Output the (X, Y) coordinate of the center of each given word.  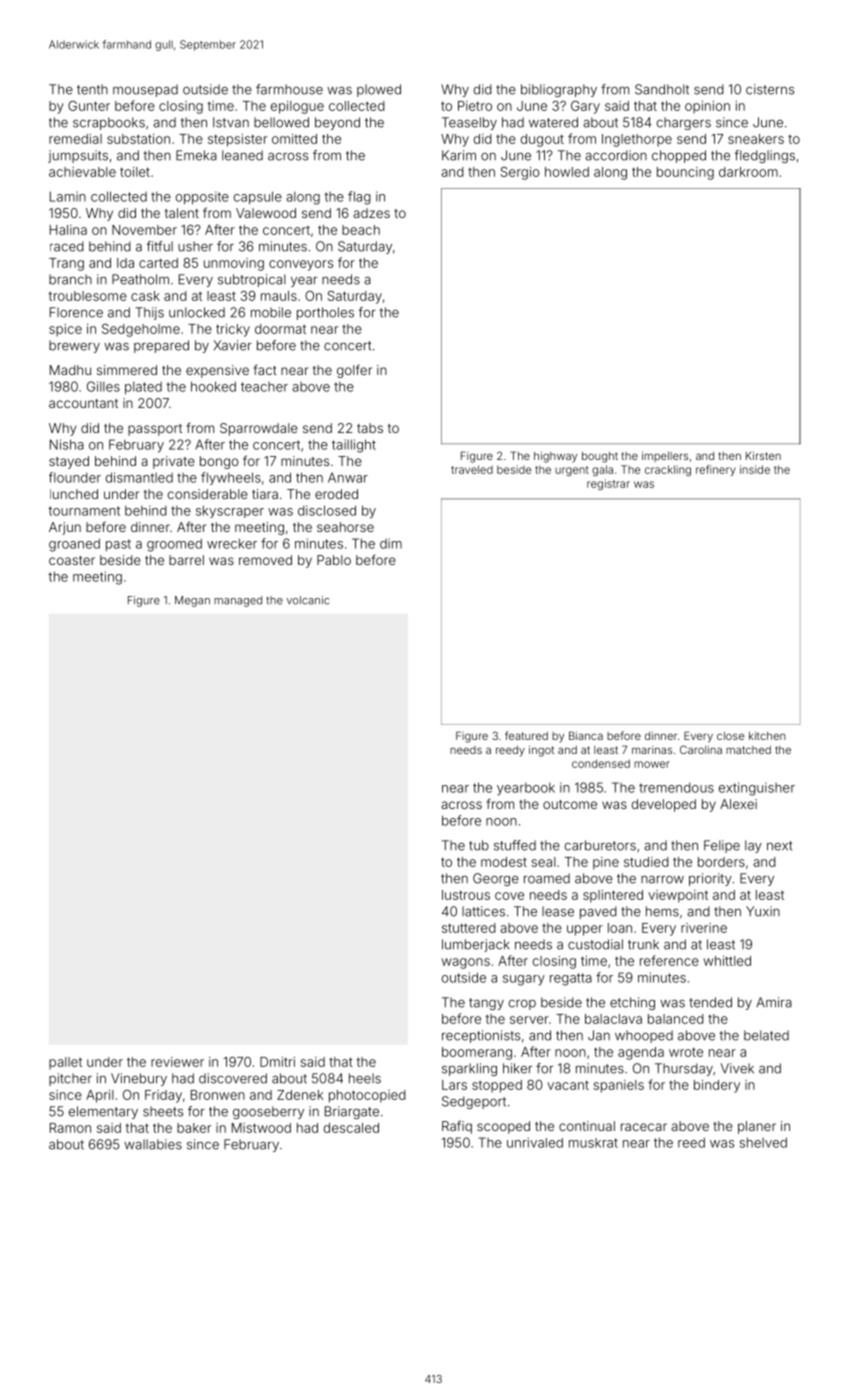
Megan (192, 601)
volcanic (308, 600)
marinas (652, 750)
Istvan (231, 122)
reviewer (177, 1062)
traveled (472, 469)
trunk (643, 944)
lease (558, 911)
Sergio (520, 173)
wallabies (153, 1144)
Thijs (149, 313)
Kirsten (763, 455)
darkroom (748, 172)
